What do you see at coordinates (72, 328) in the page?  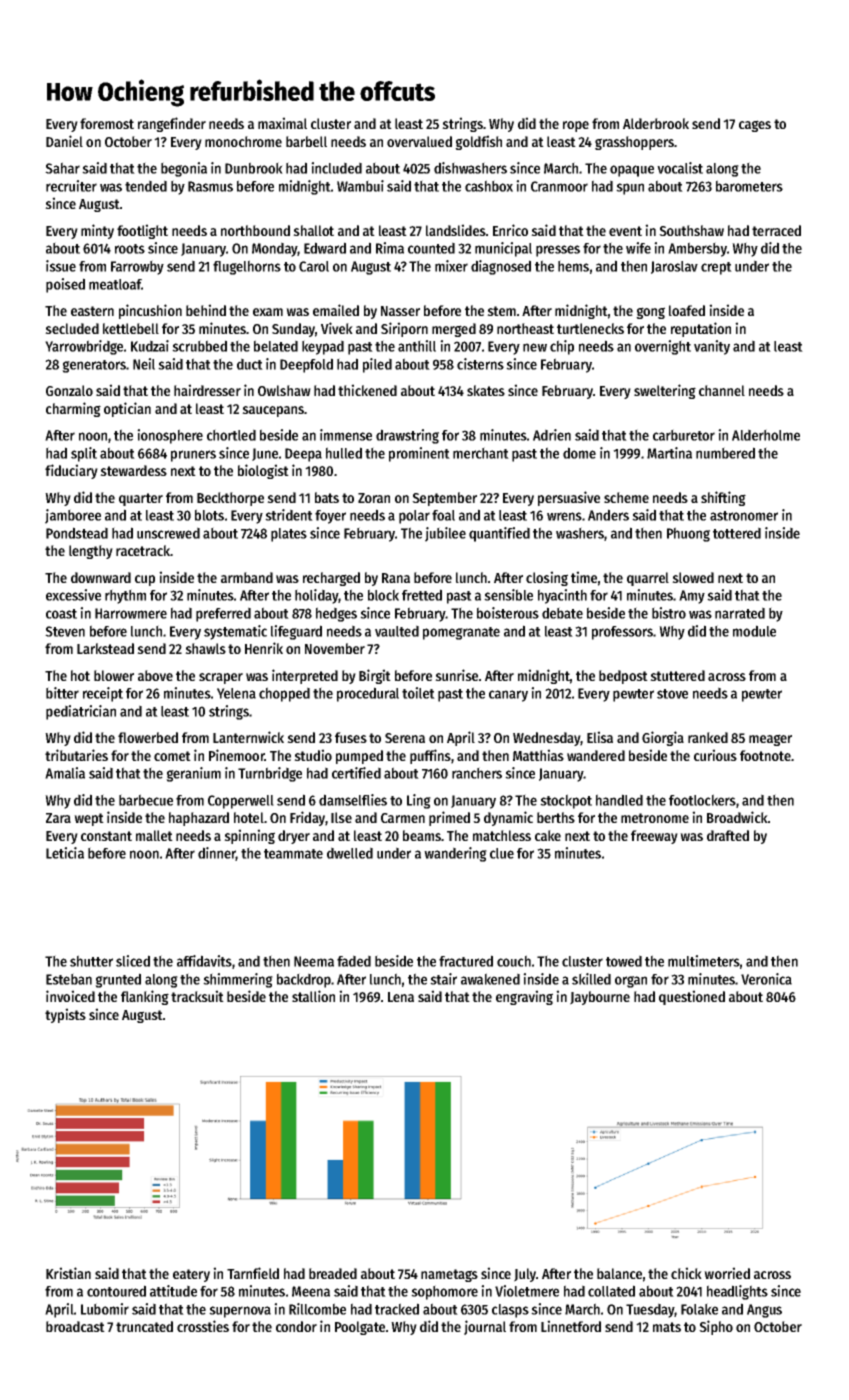 I see `secluded` at bounding box center [72, 328].
